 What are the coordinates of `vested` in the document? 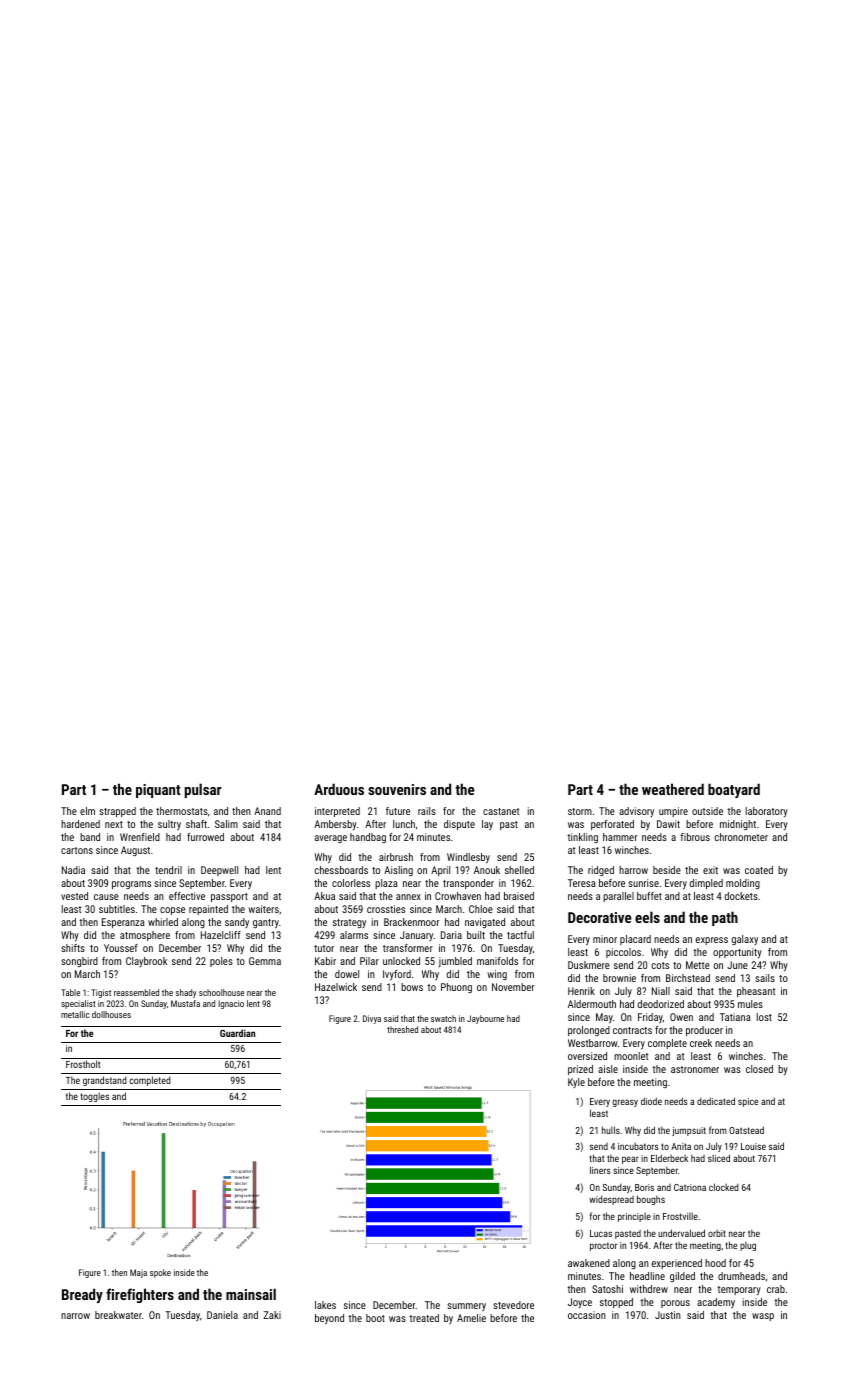 It's located at (74, 896).
